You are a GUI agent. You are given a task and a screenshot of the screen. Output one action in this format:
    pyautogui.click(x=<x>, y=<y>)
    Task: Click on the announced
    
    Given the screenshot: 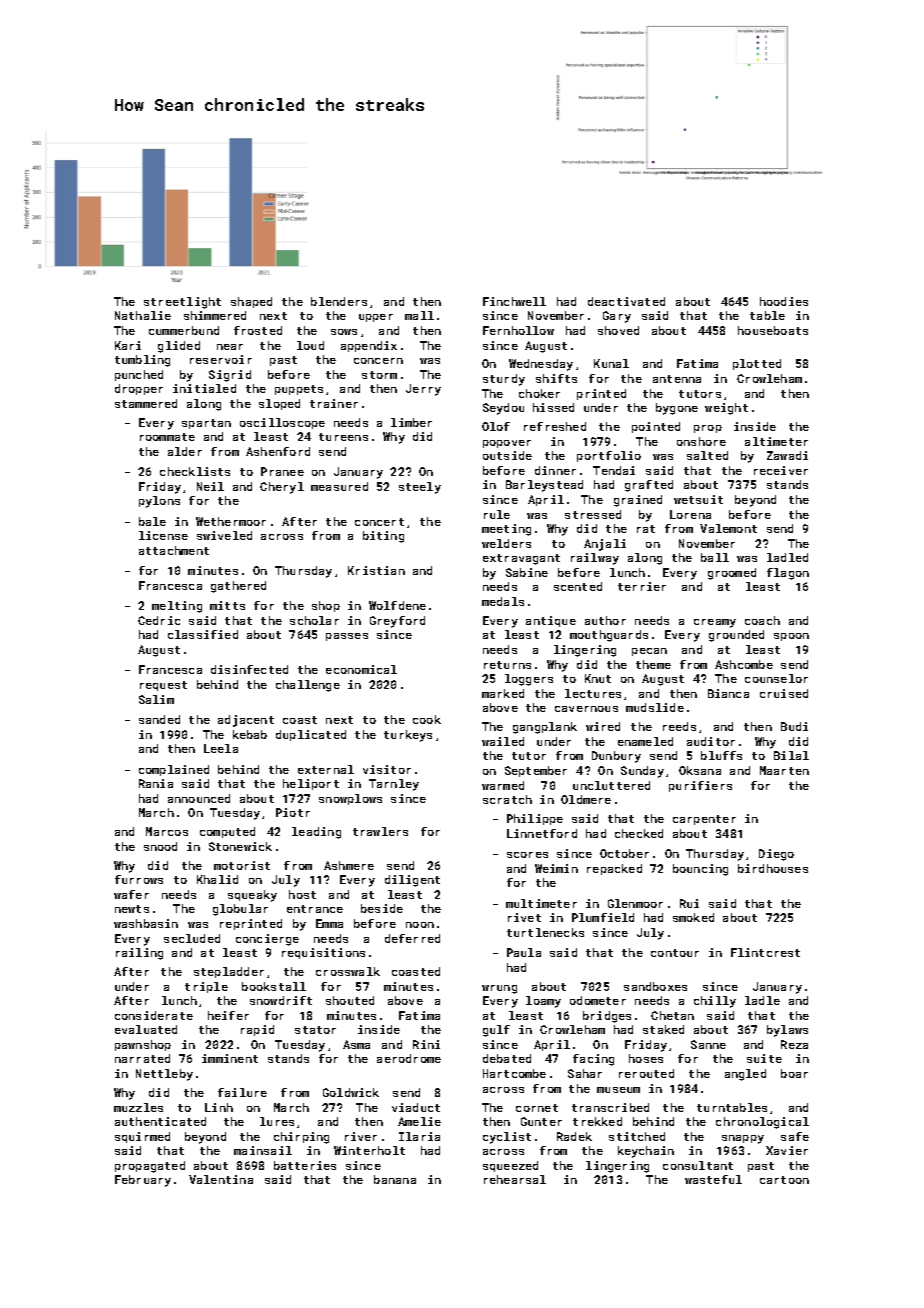 What is the action you would take?
    pyautogui.click(x=199, y=798)
